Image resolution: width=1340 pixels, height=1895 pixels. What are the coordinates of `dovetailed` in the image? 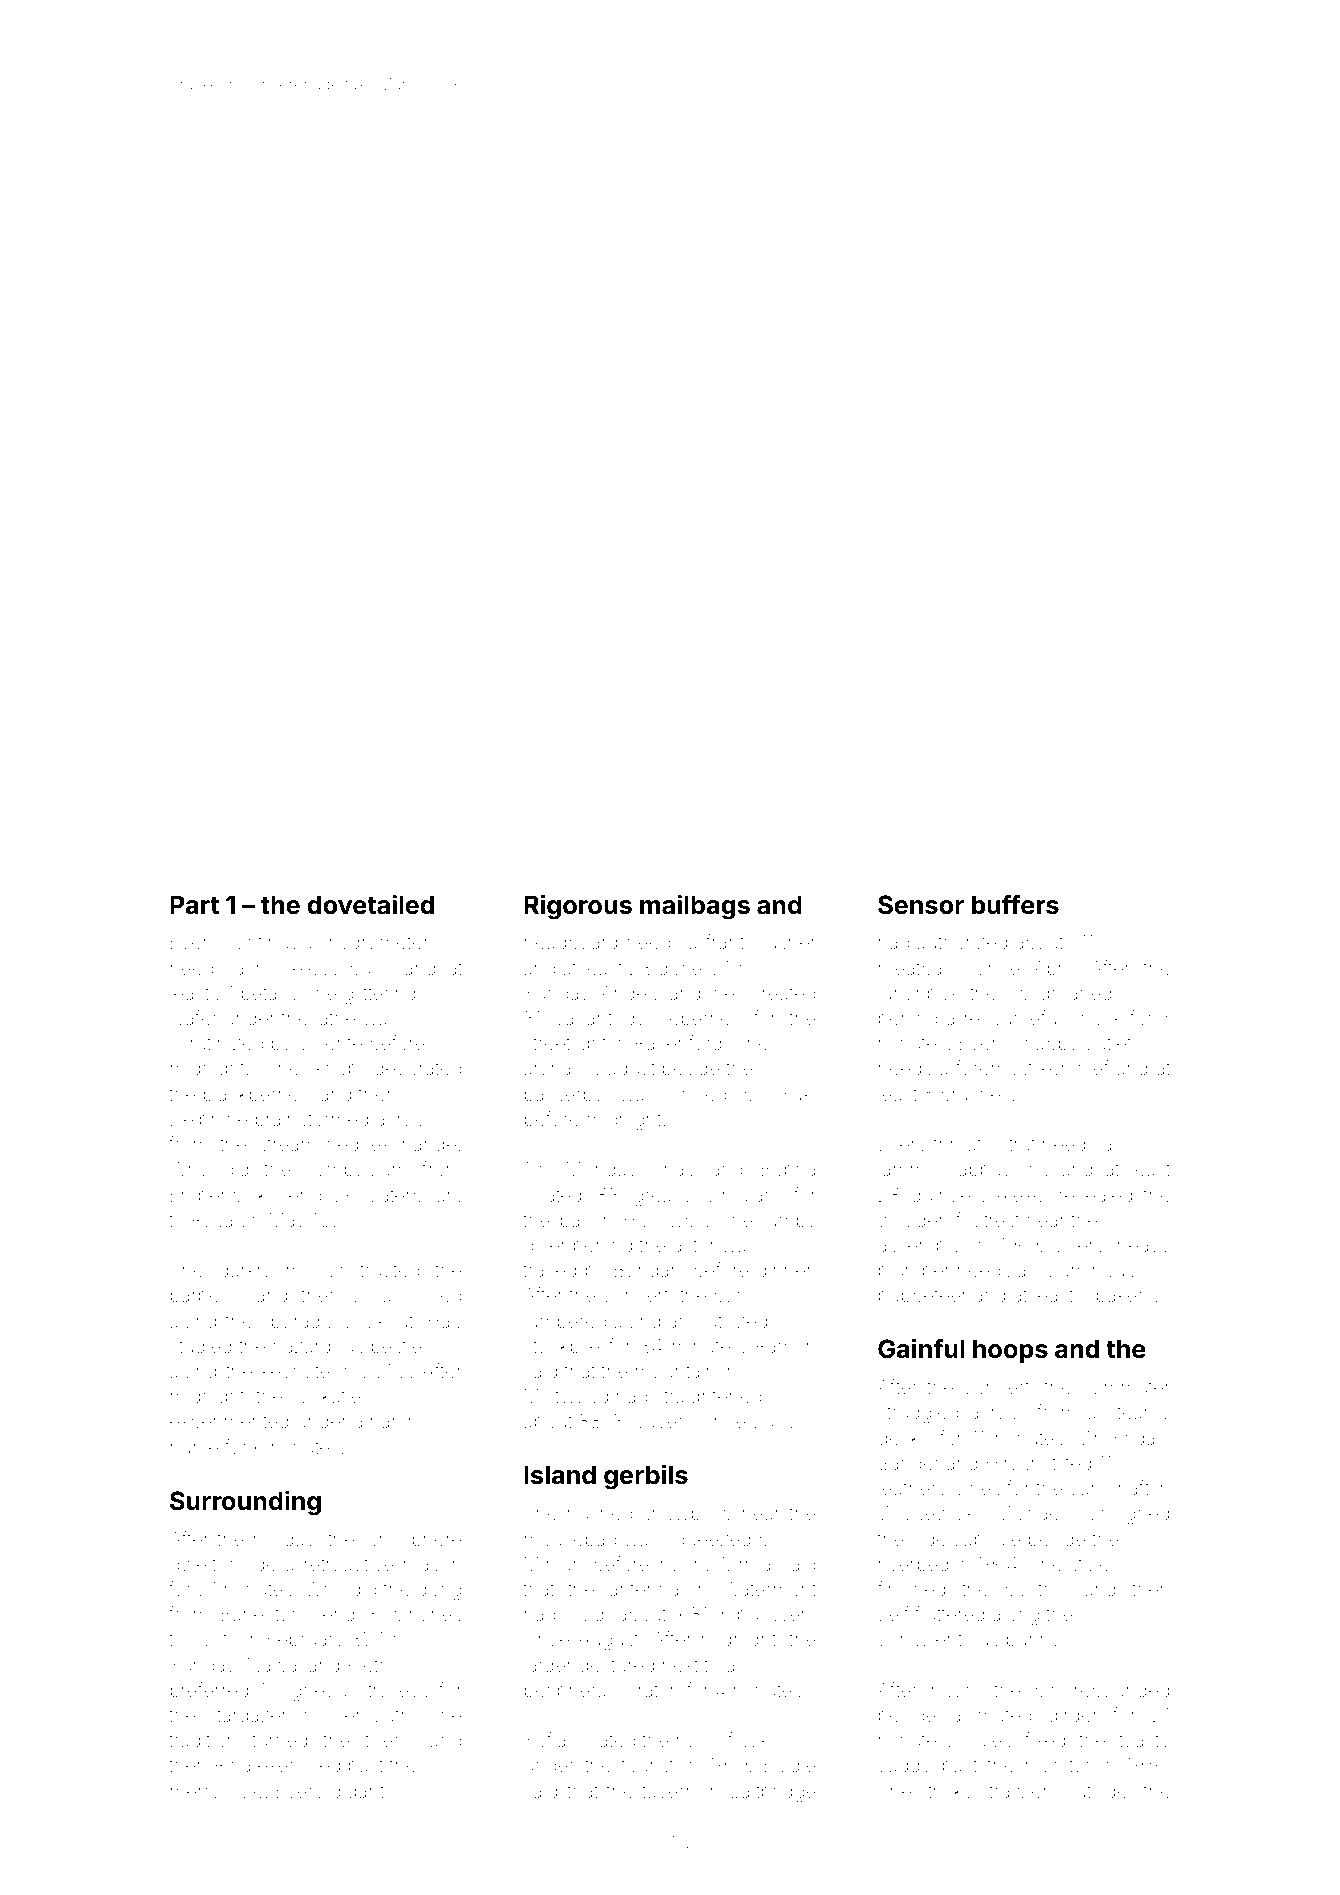 It's located at (370, 904).
